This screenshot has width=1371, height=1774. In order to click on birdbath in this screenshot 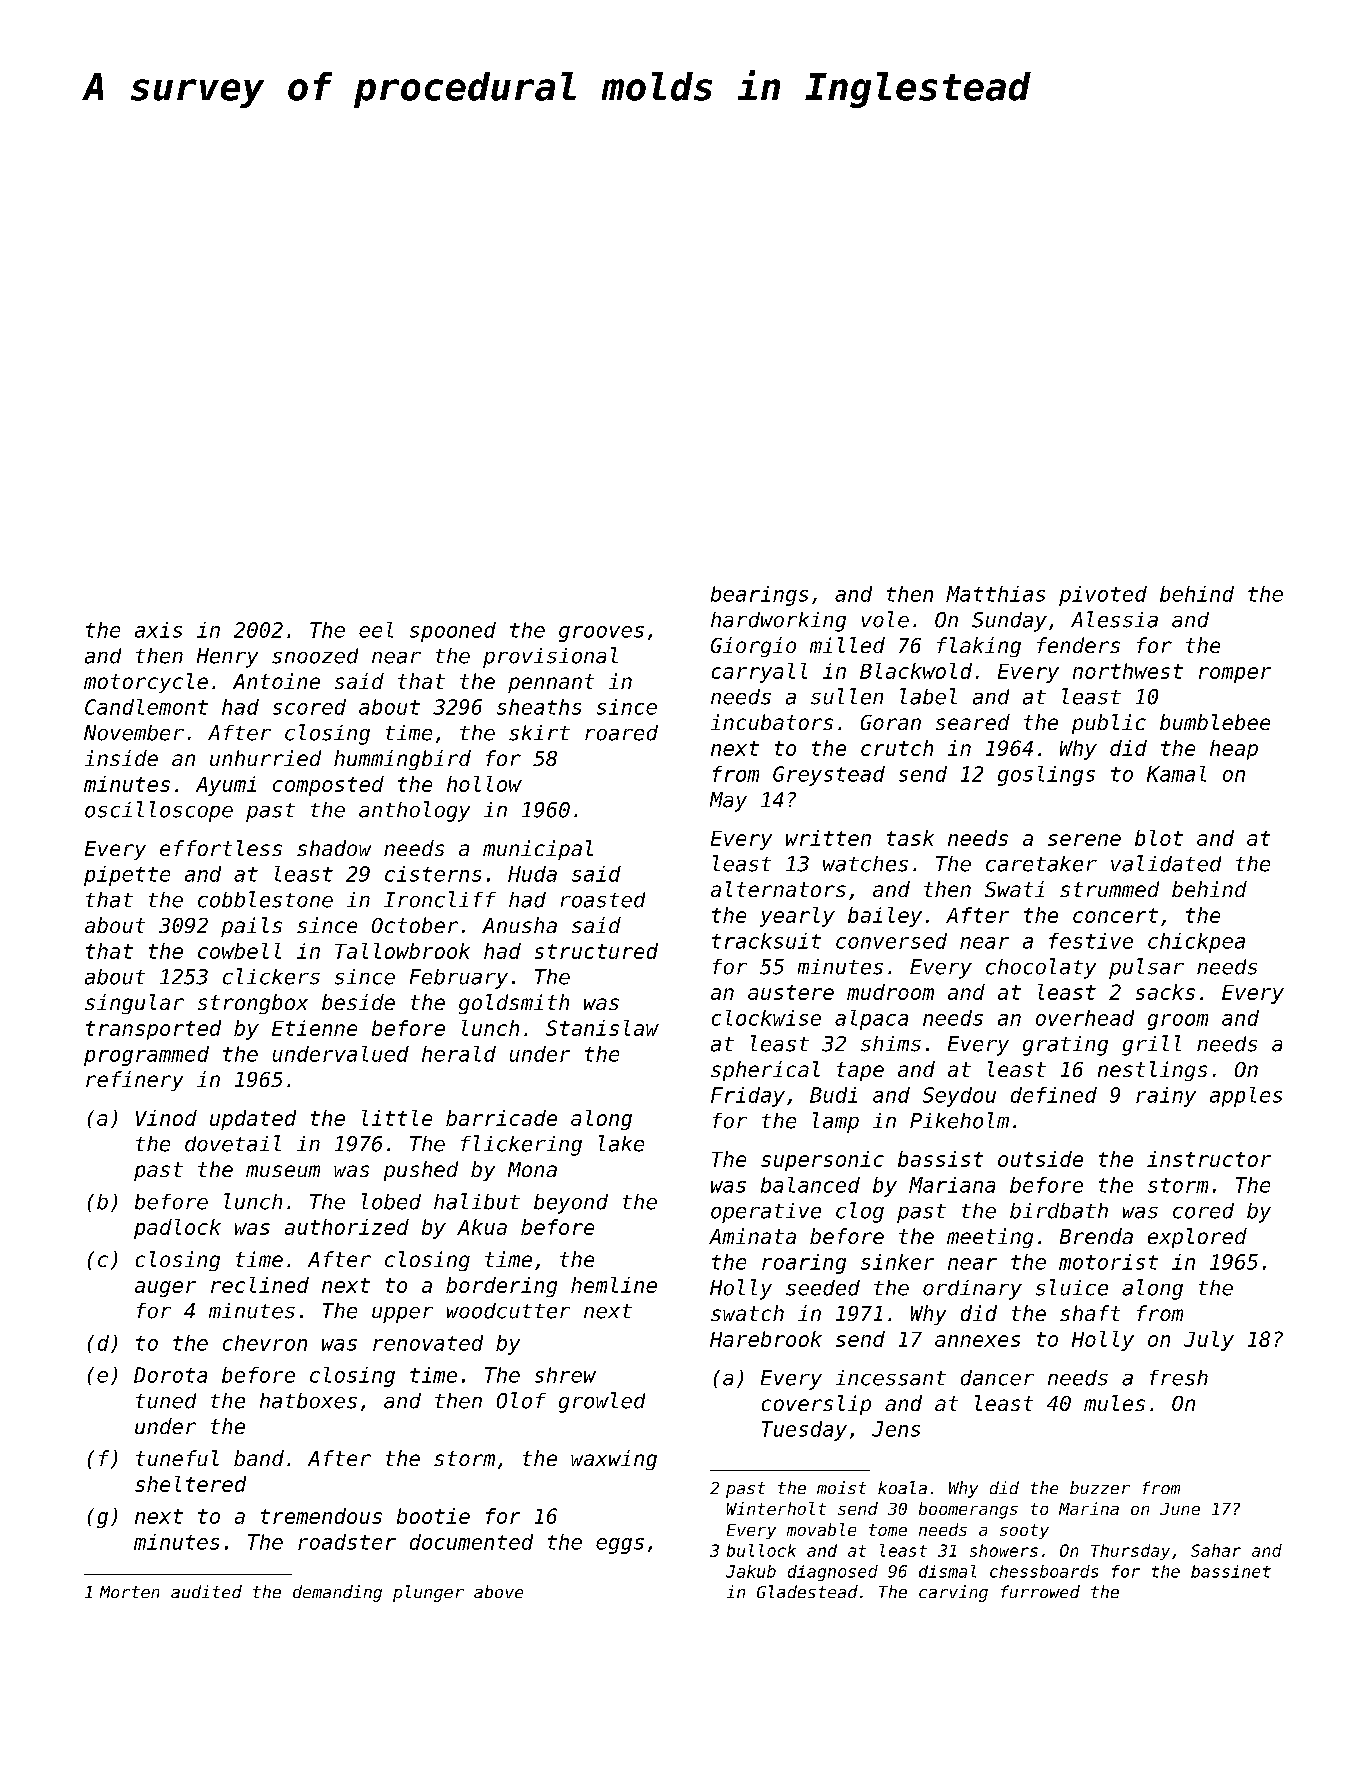, I will do `click(1059, 1211)`.
